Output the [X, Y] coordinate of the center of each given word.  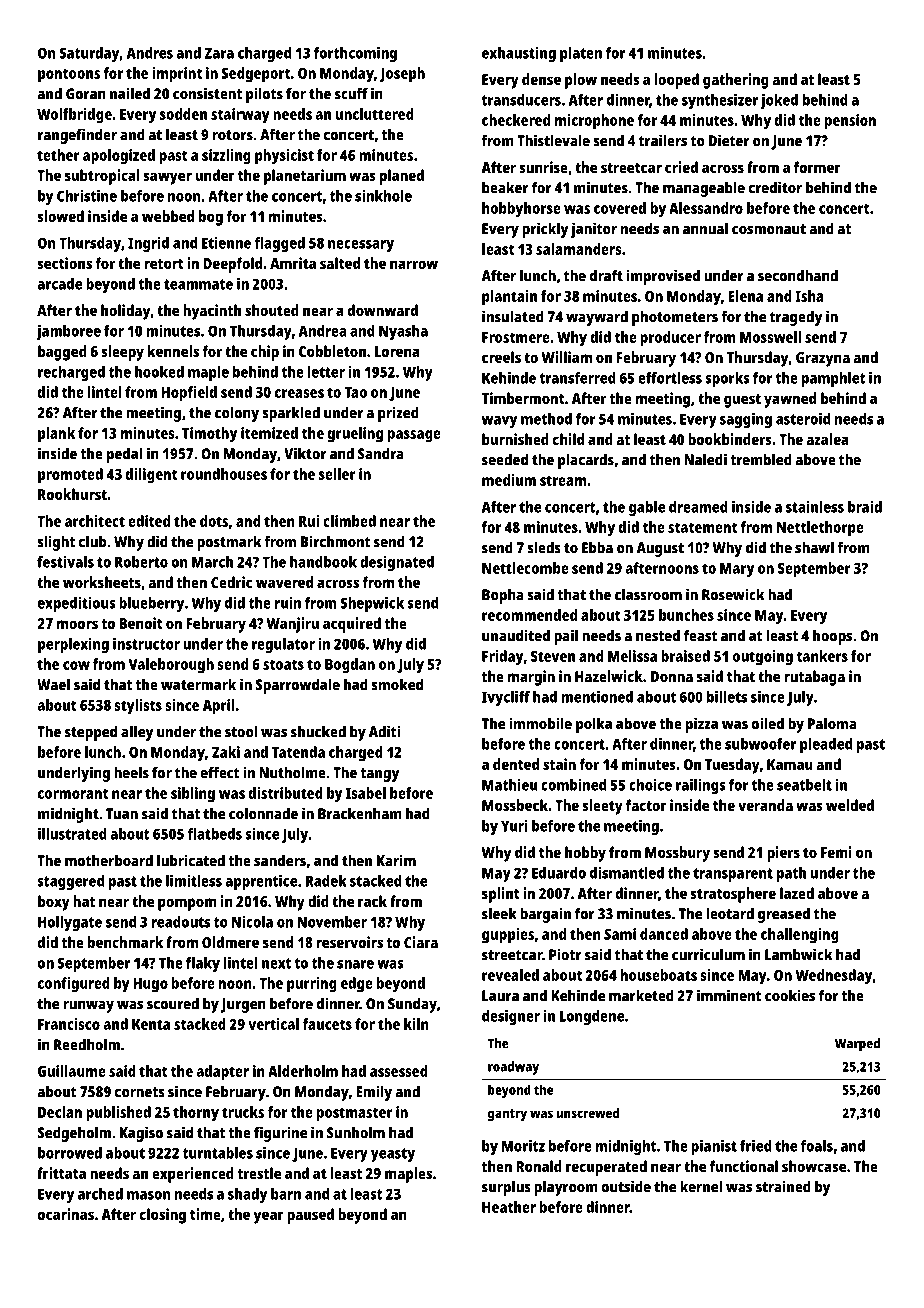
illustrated [72, 834]
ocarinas [66, 1214]
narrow [414, 264]
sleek [499, 913]
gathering [736, 81]
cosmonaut [769, 229]
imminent [729, 995]
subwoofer [760, 744]
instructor [146, 644]
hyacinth [212, 312]
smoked [397, 684]
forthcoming [355, 54]
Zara [219, 53]
